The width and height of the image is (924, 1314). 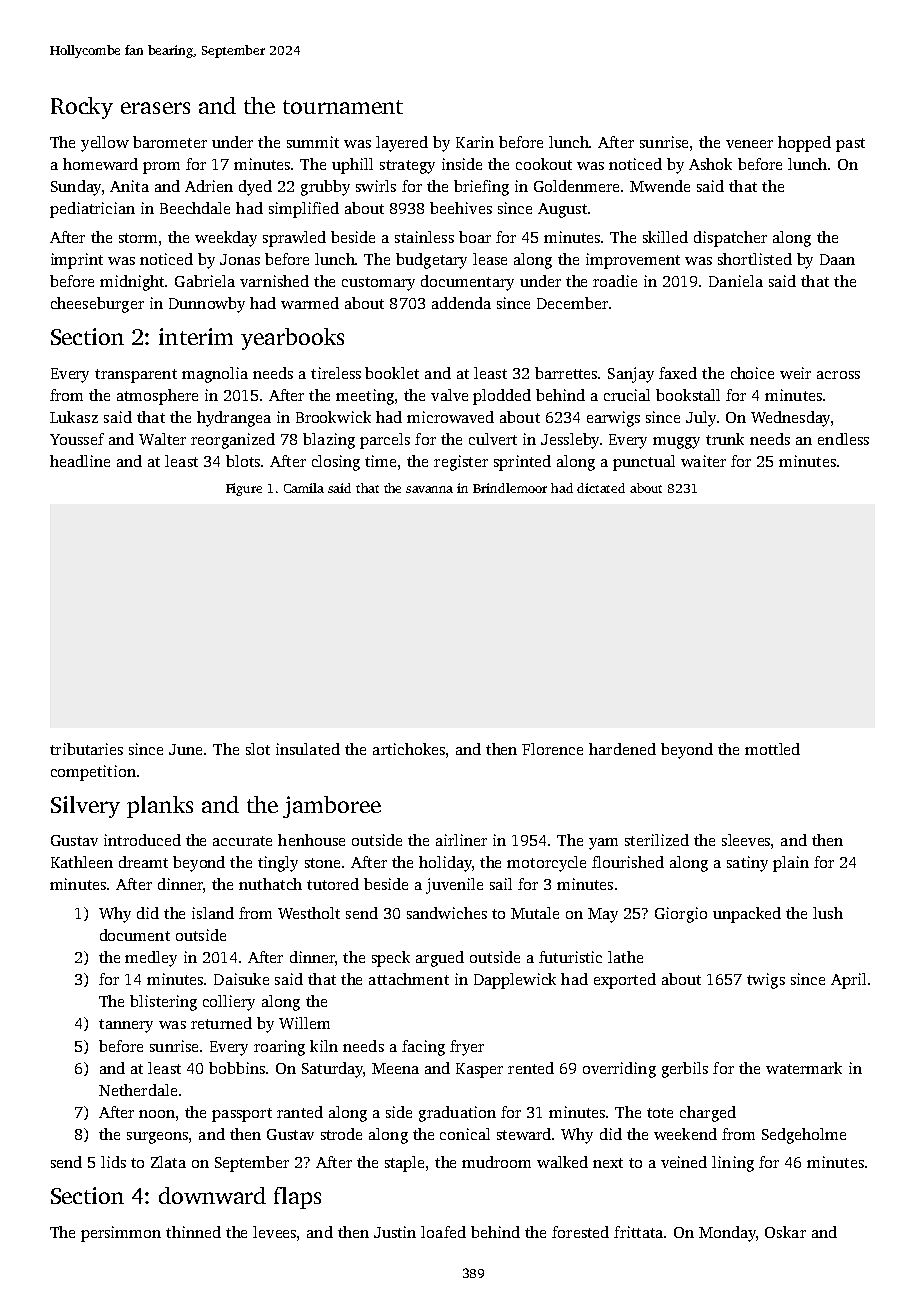 I want to click on loafed, so click(x=443, y=1232).
